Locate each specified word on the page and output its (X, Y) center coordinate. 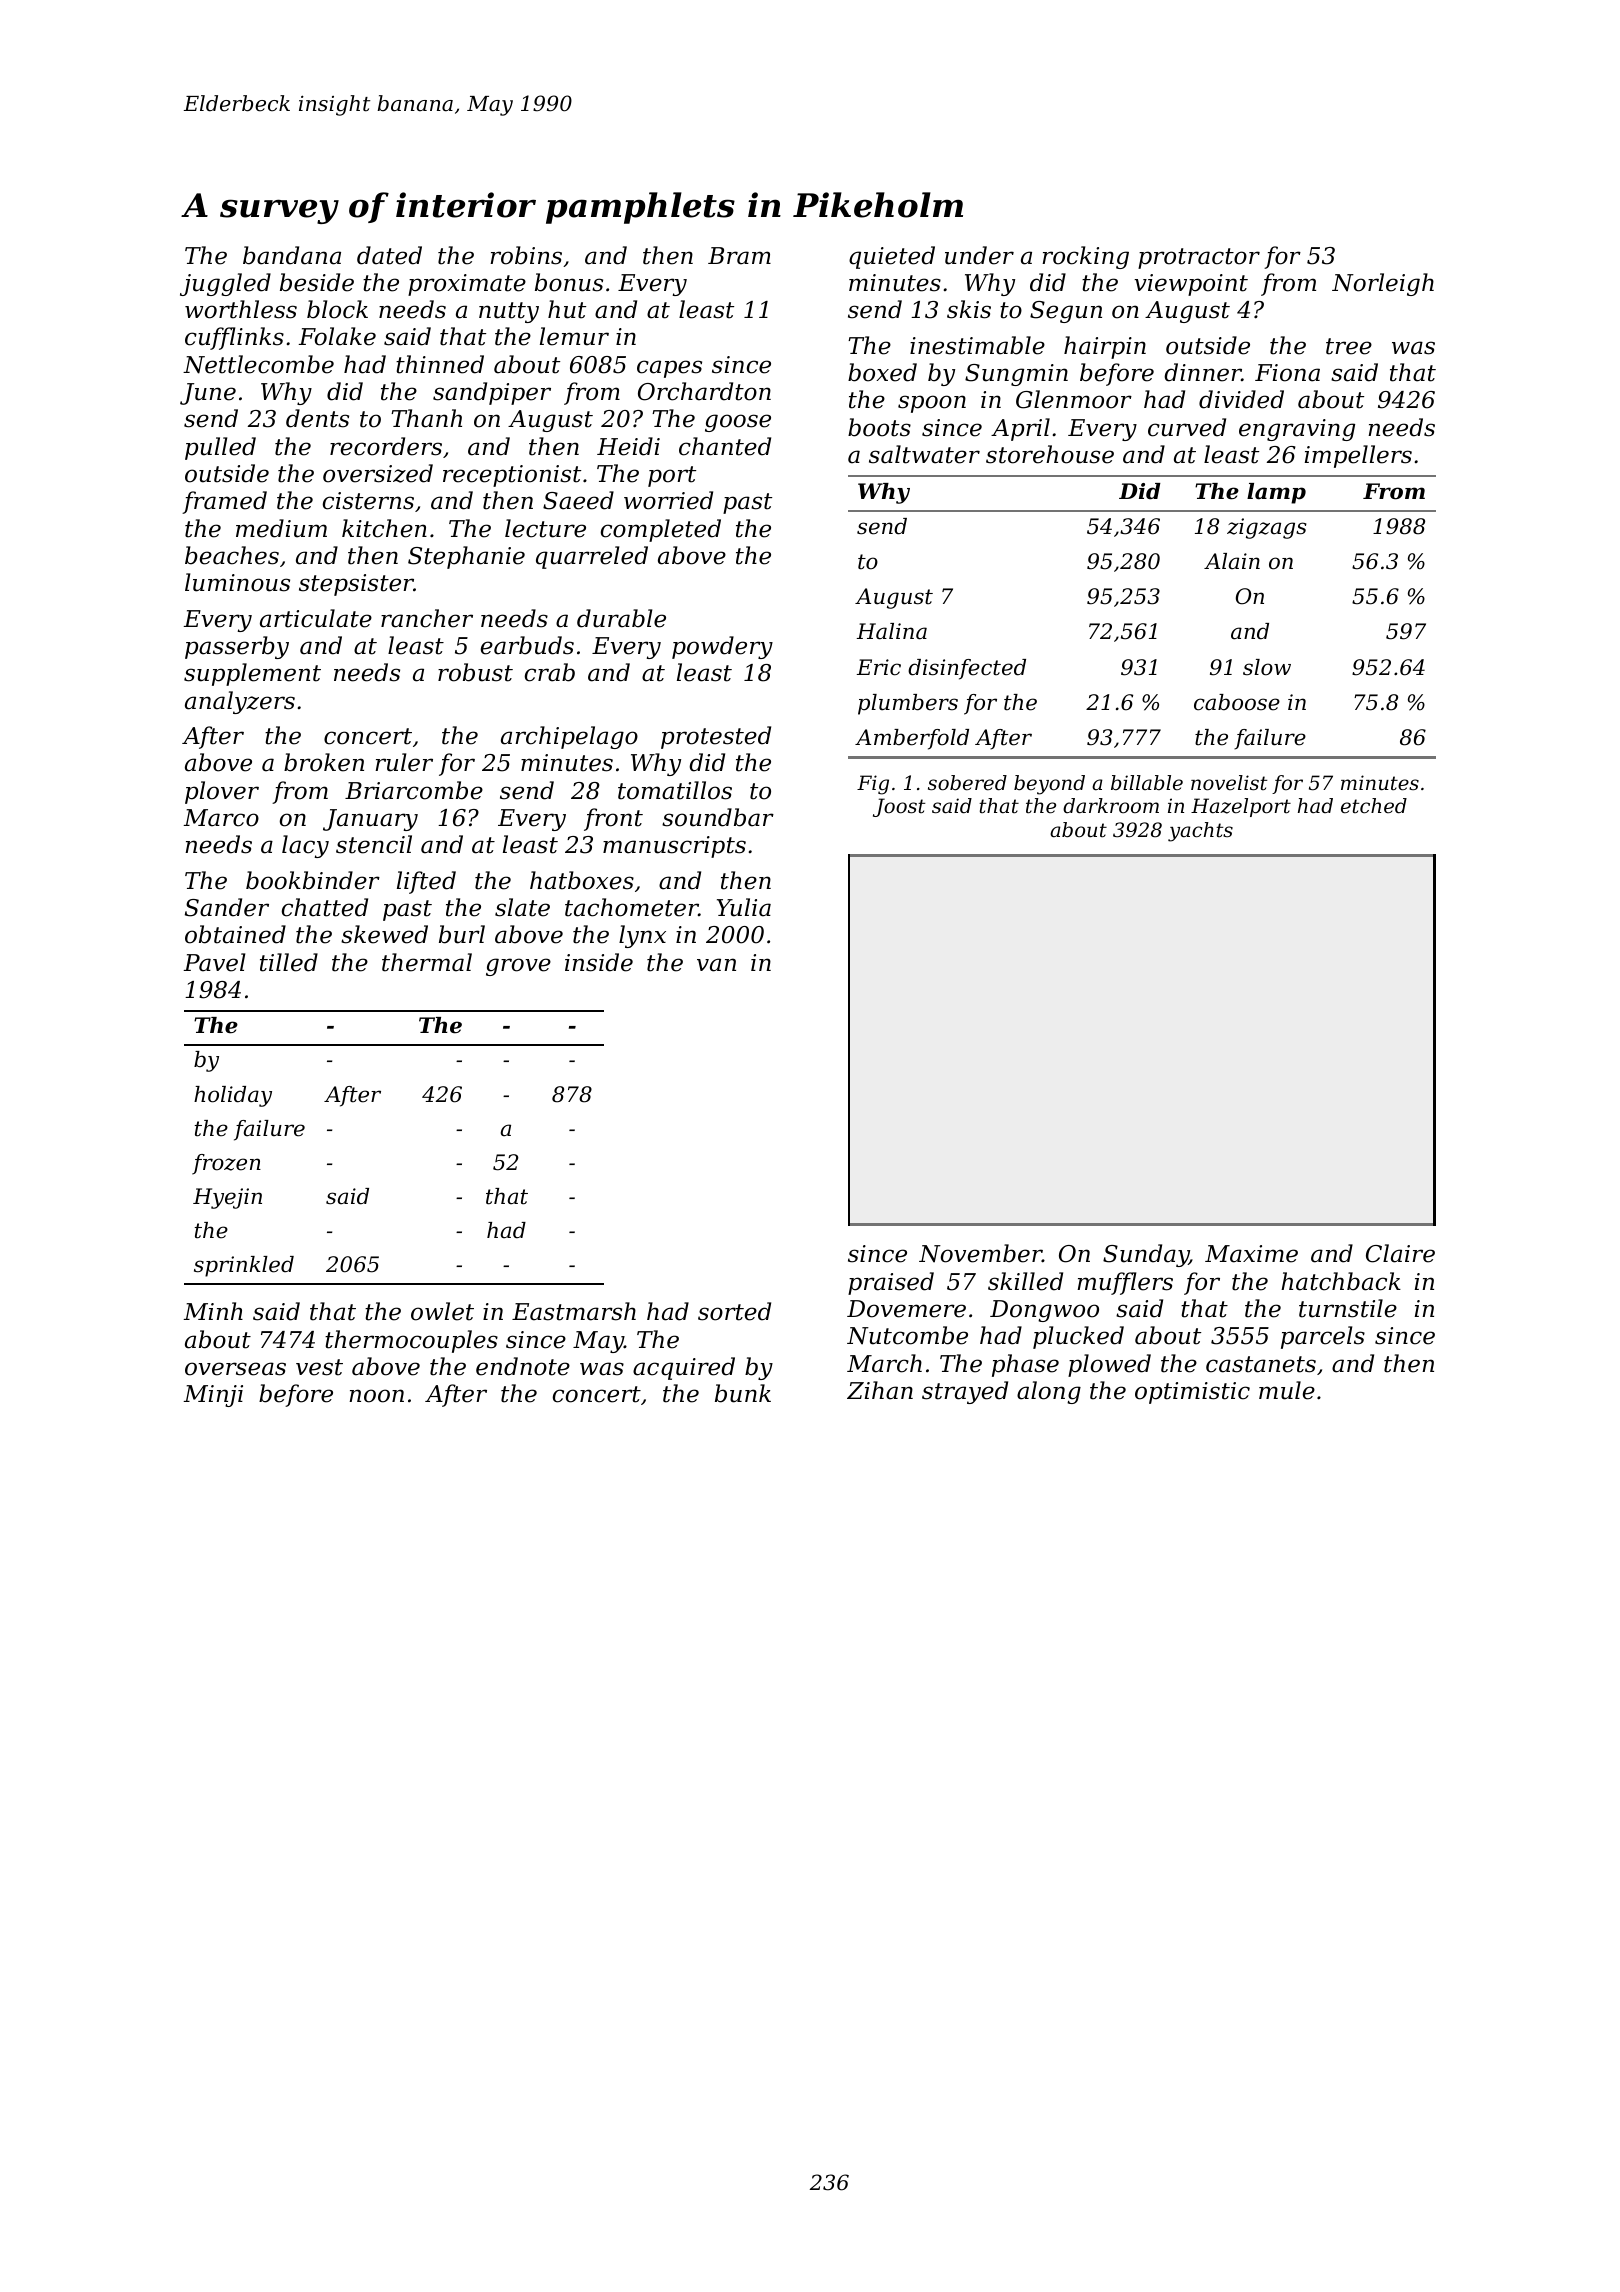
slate (522, 907)
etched (1374, 806)
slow (1267, 667)
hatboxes (582, 880)
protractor (1199, 258)
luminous (237, 582)
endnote (523, 1366)
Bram (739, 256)
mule (1287, 1390)
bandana (292, 255)
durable (621, 618)
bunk (743, 1393)
